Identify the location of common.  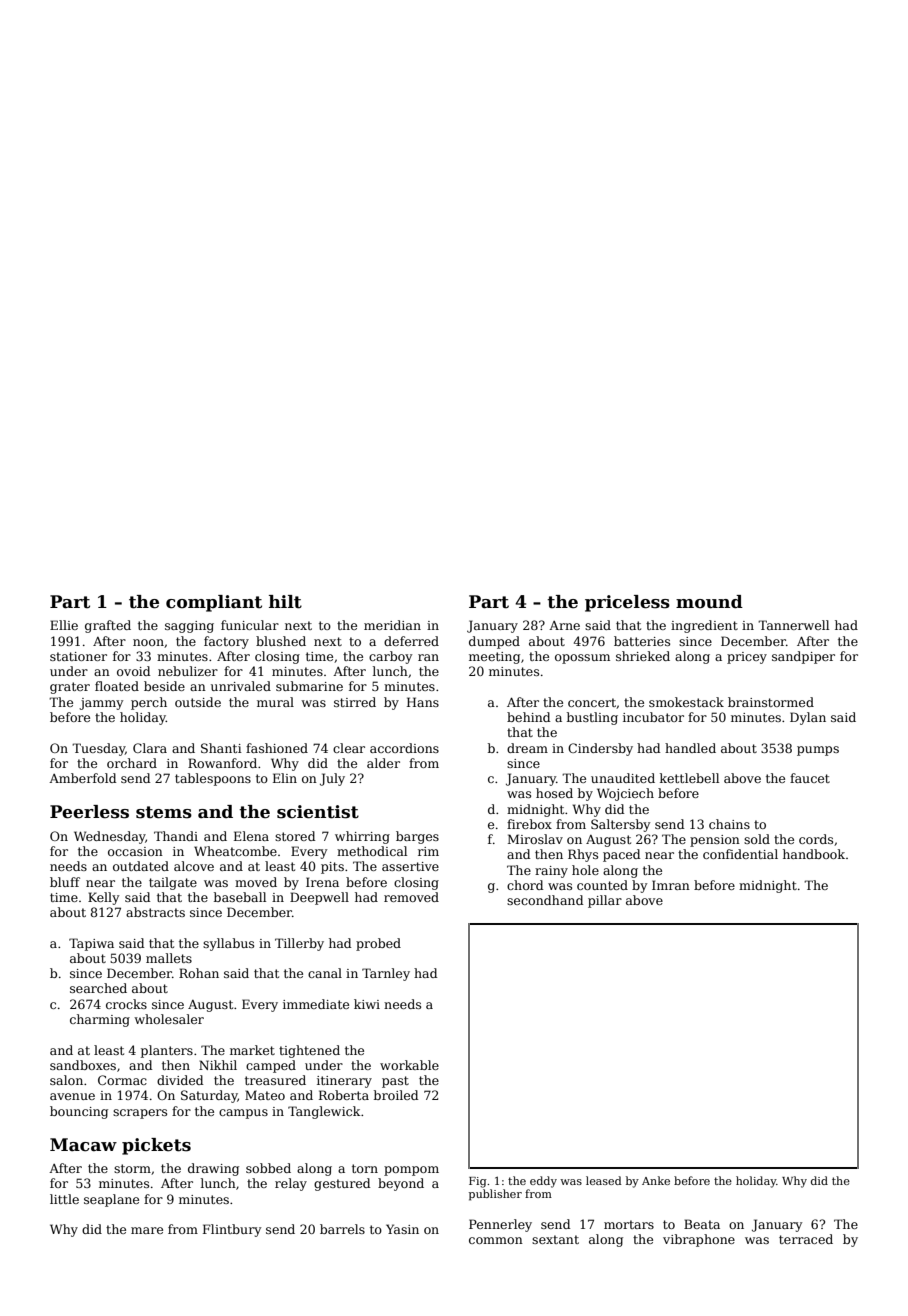
(496, 1240).
